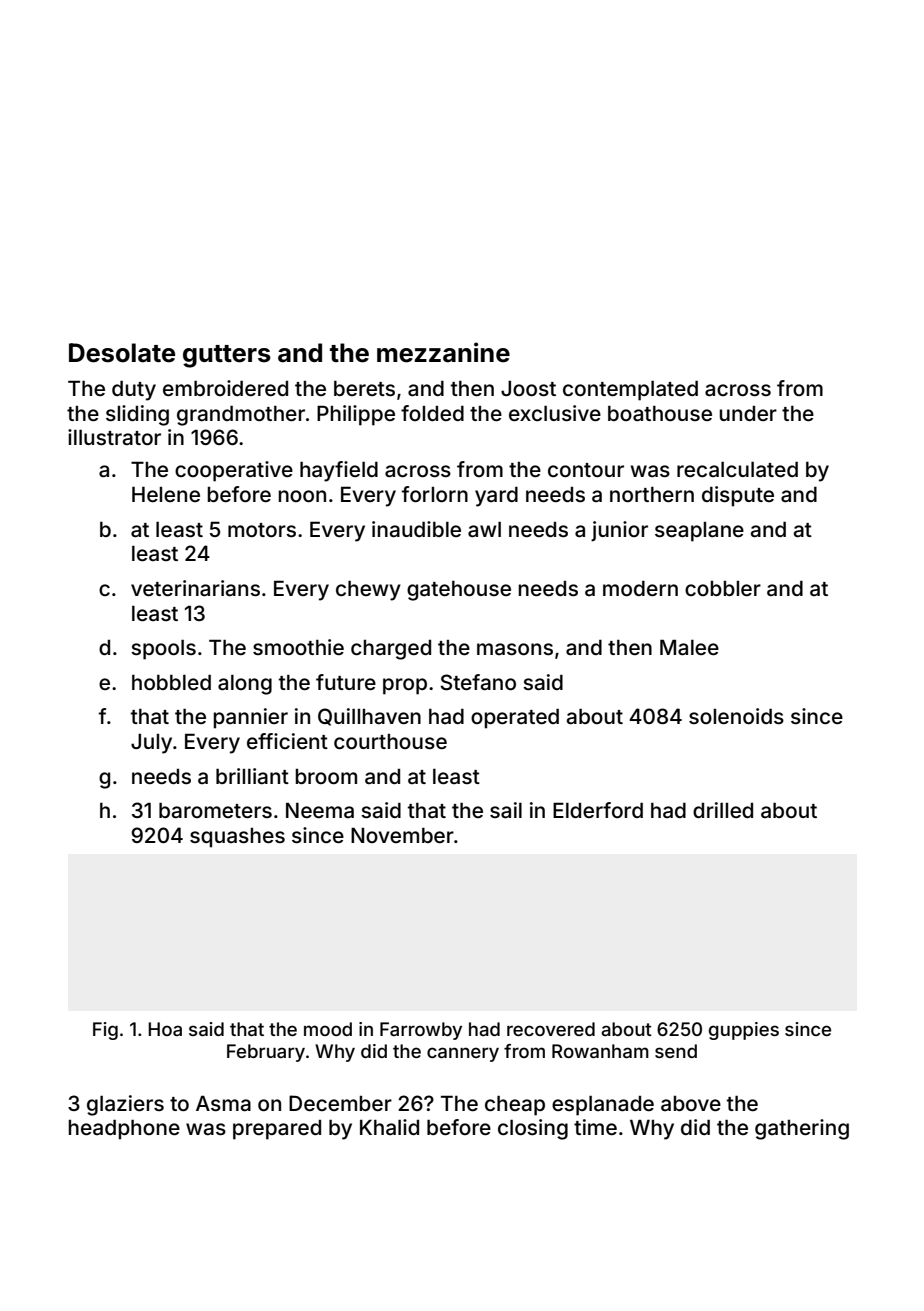 The height and width of the screenshot is (1311, 924). What do you see at coordinates (237, 838) in the screenshot?
I see `squashes` at bounding box center [237, 838].
